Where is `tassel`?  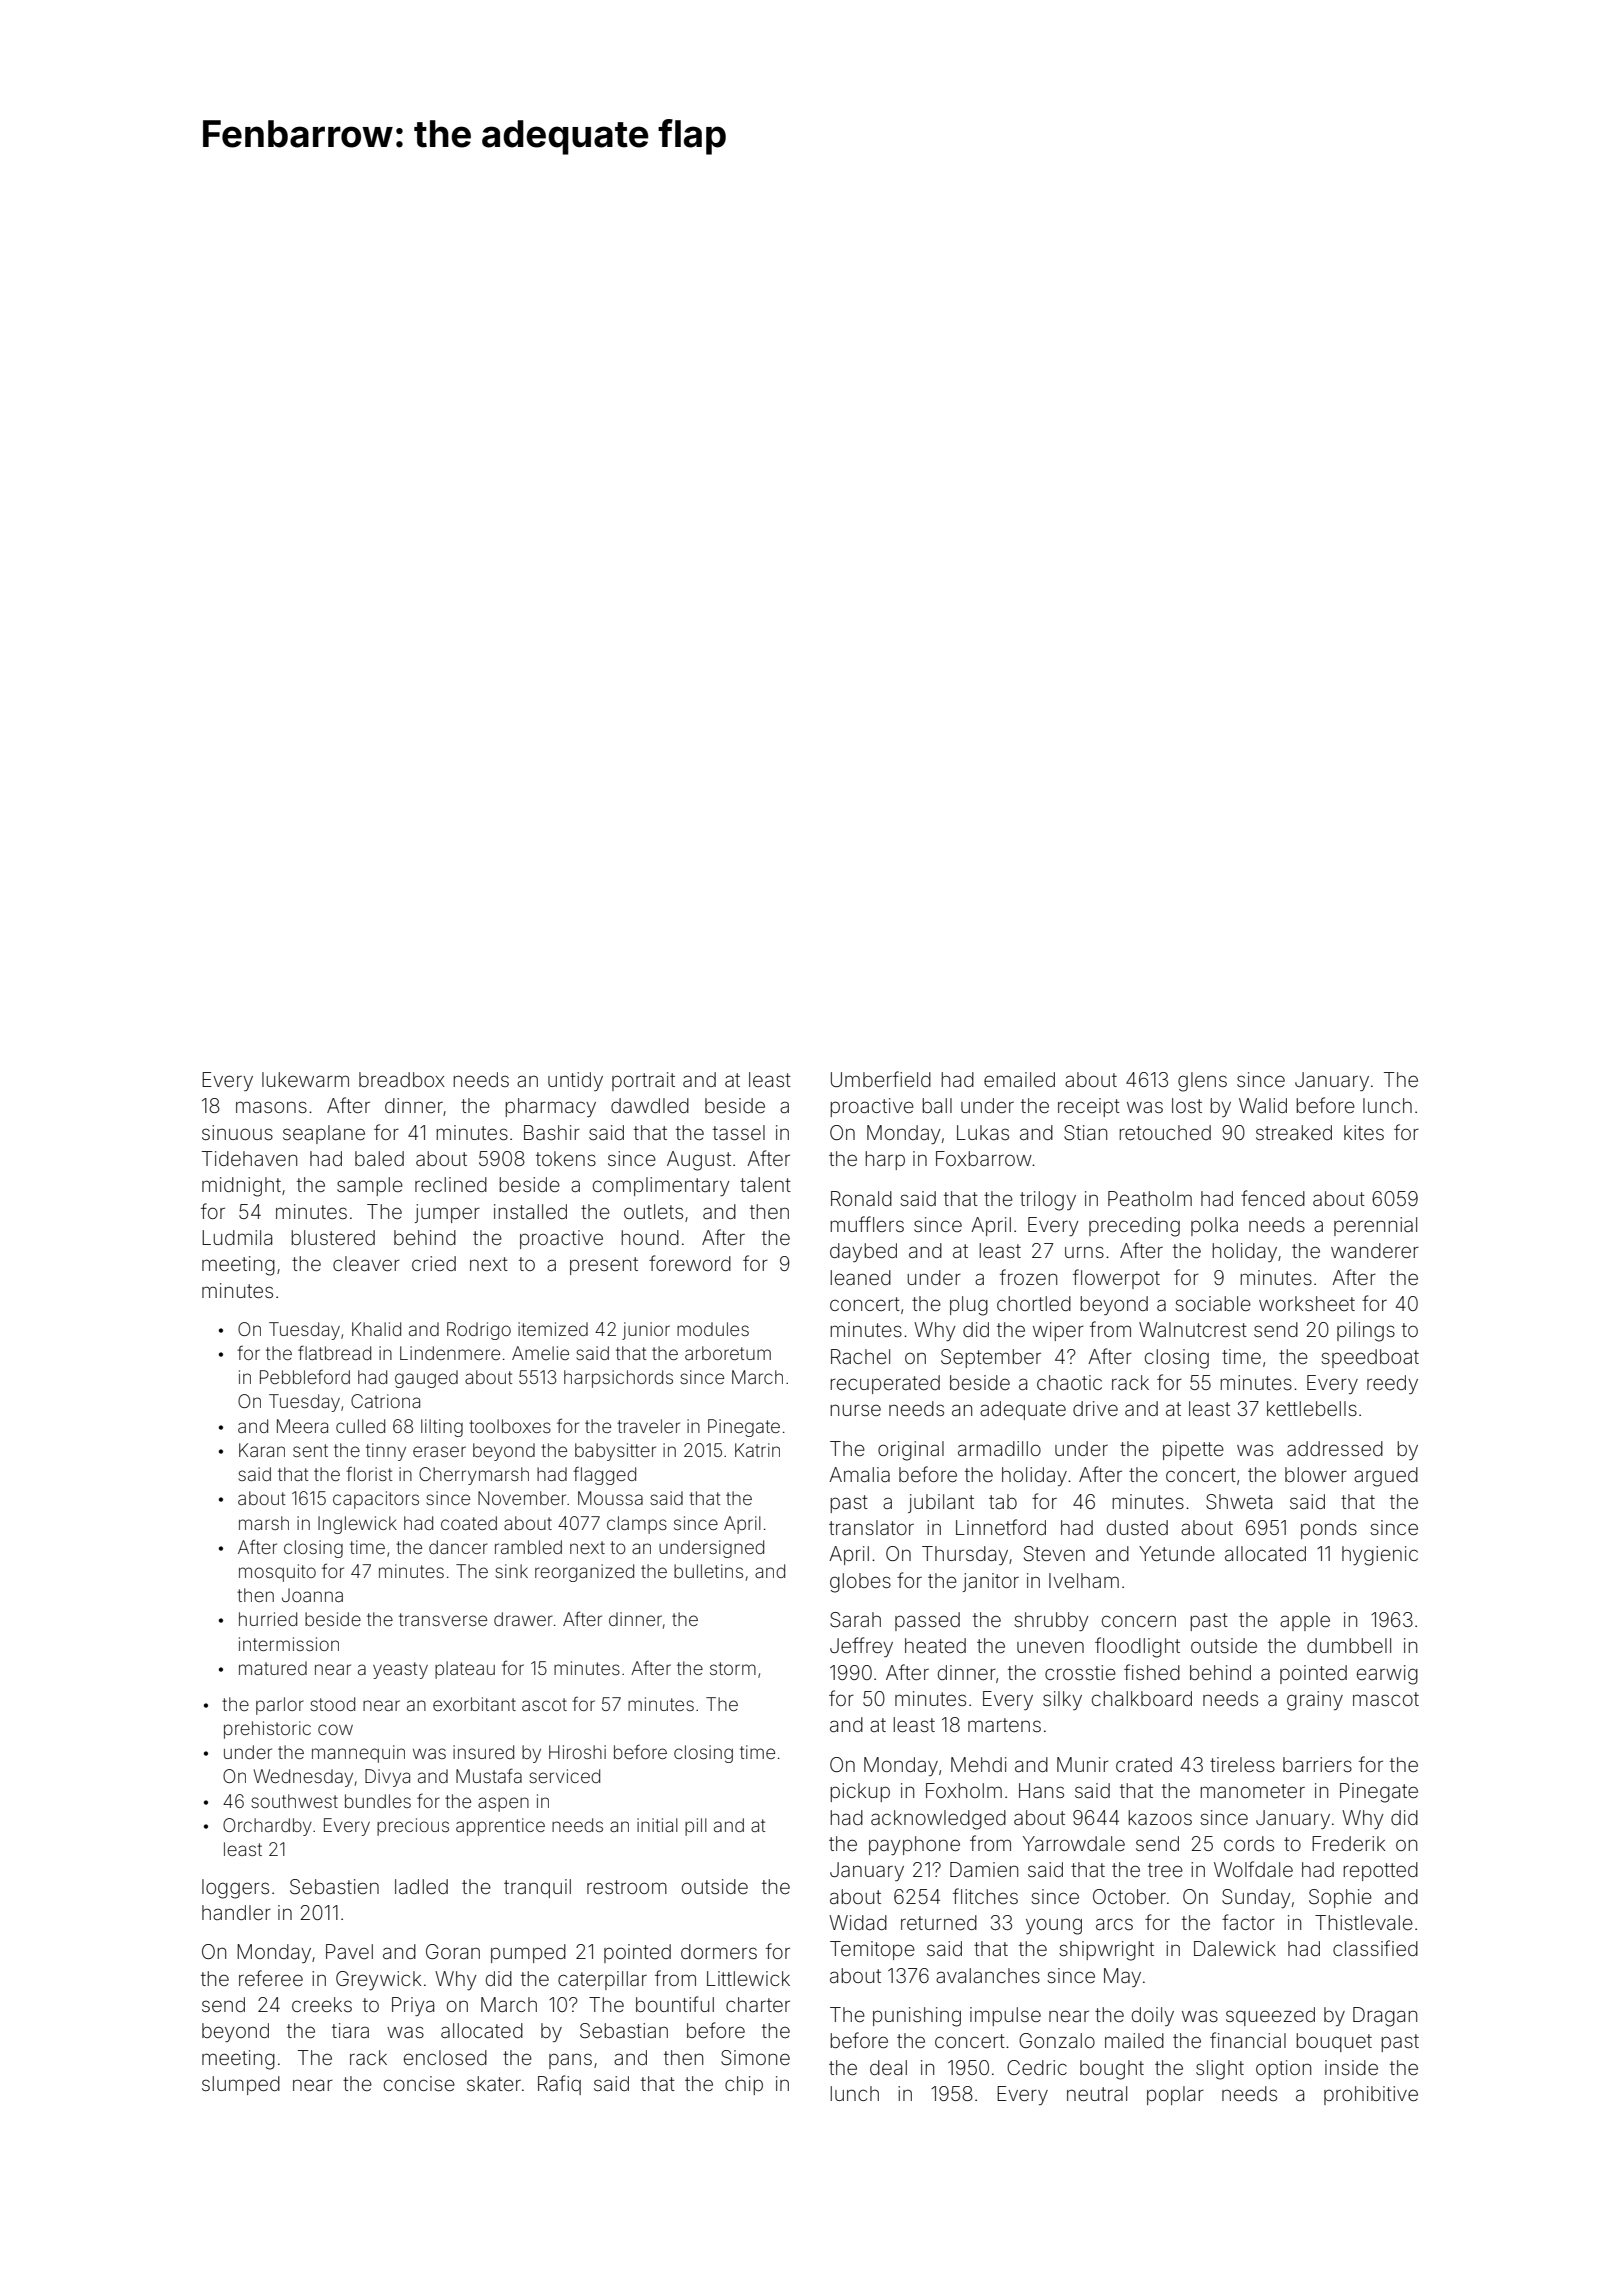
tassel is located at coordinates (739, 1132).
